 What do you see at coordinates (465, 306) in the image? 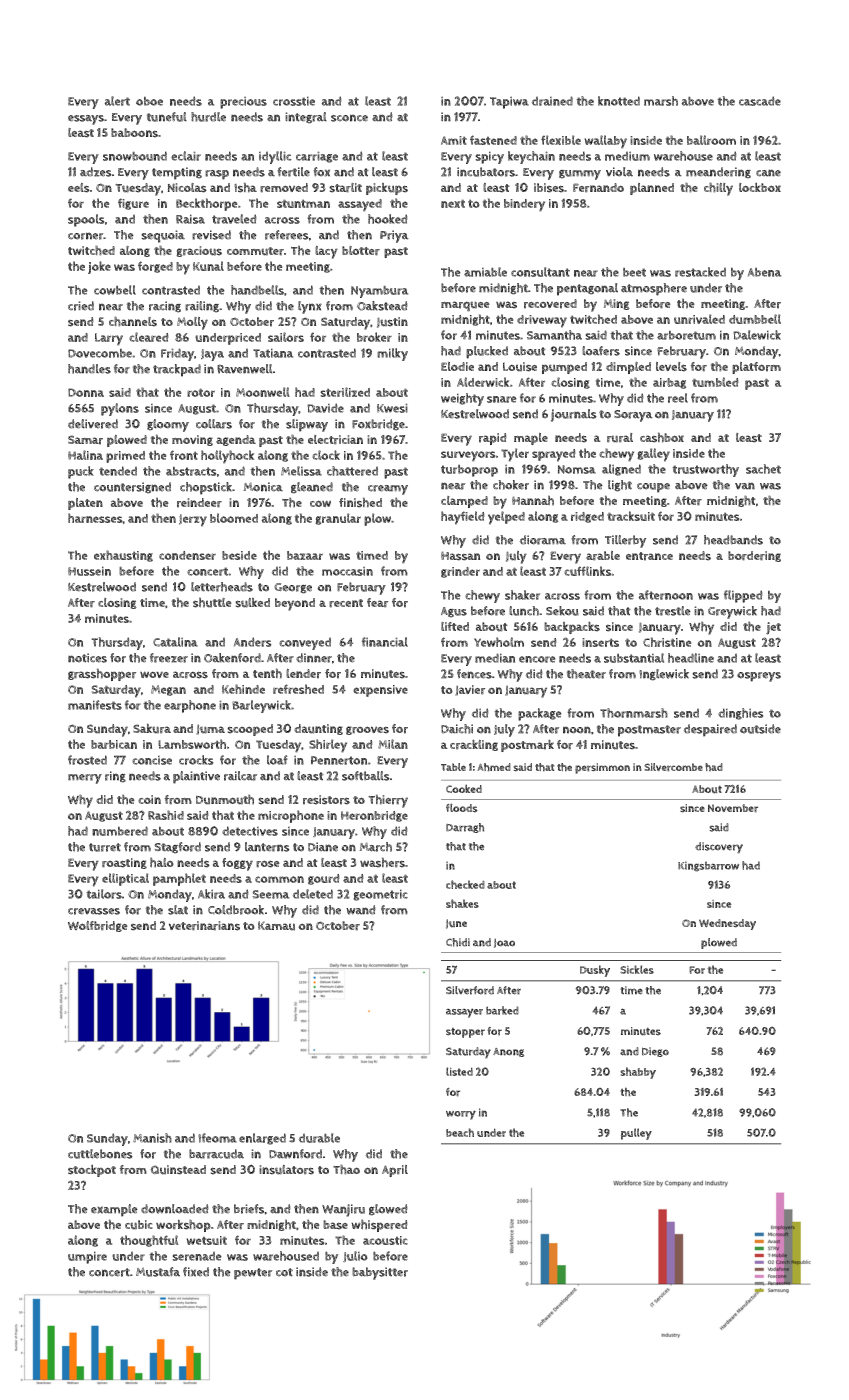
I see `marquee` at bounding box center [465, 306].
